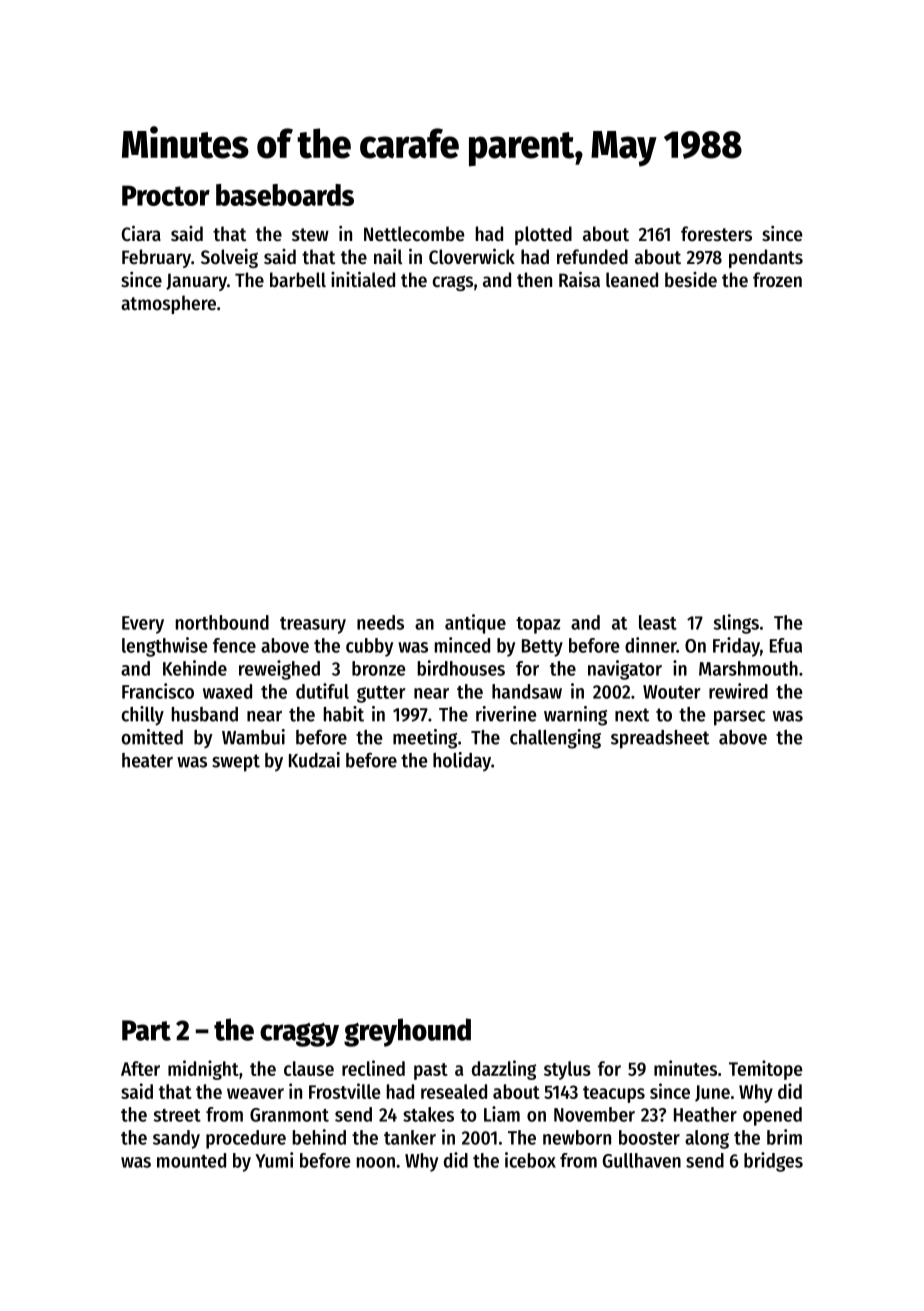 The image size is (924, 1311). Describe the element at coordinates (453, 283) in the screenshot. I see `crags` at that location.
